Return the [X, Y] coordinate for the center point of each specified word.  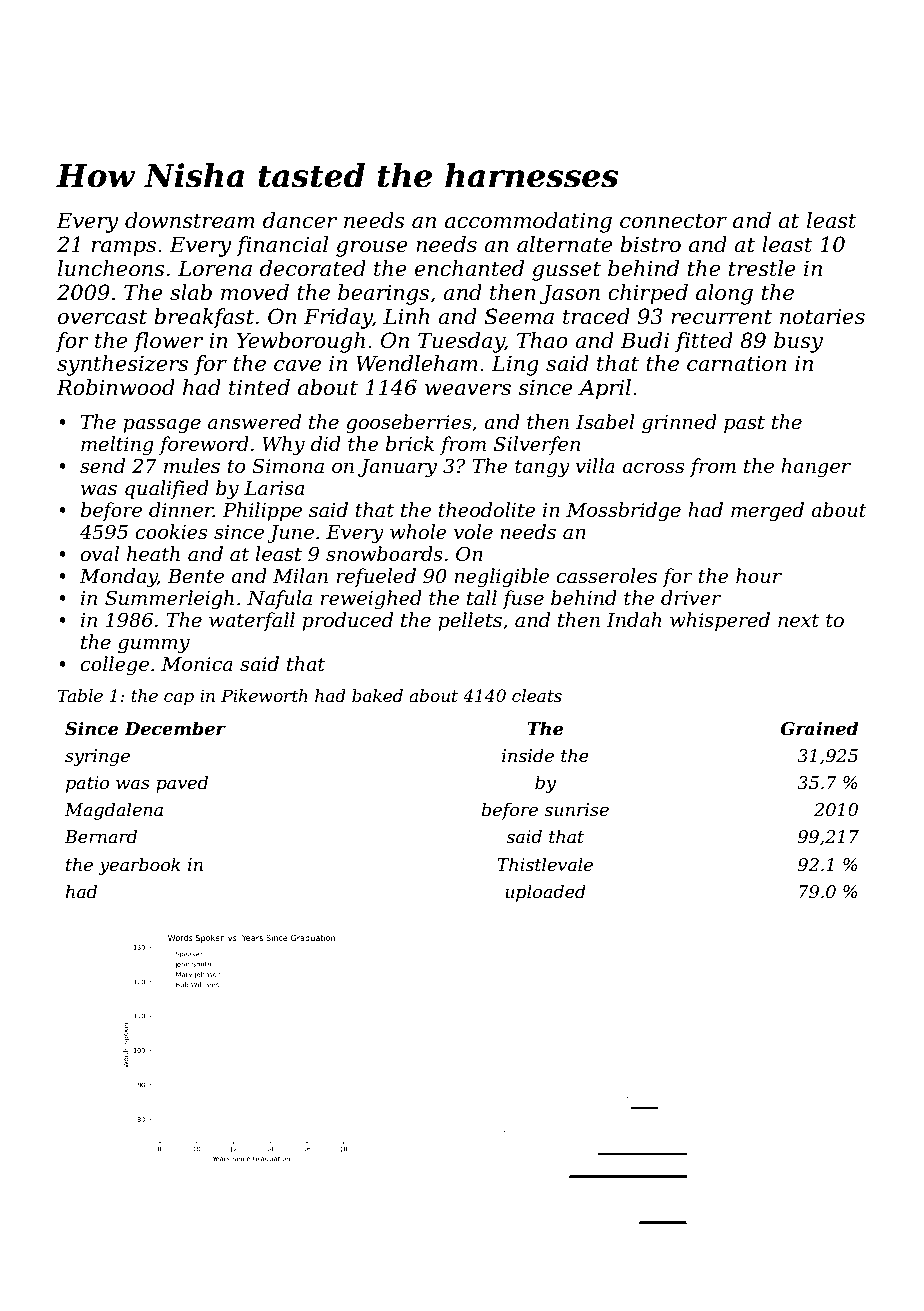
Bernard [101, 836]
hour [759, 576]
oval [99, 554]
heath [153, 554]
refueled [376, 577]
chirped [648, 294]
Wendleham [417, 363]
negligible [501, 578]
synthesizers [122, 365]
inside [528, 755]
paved [182, 784]
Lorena [215, 268]
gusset [566, 271]
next [798, 621]
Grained [819, 728]
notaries [822, 317]
